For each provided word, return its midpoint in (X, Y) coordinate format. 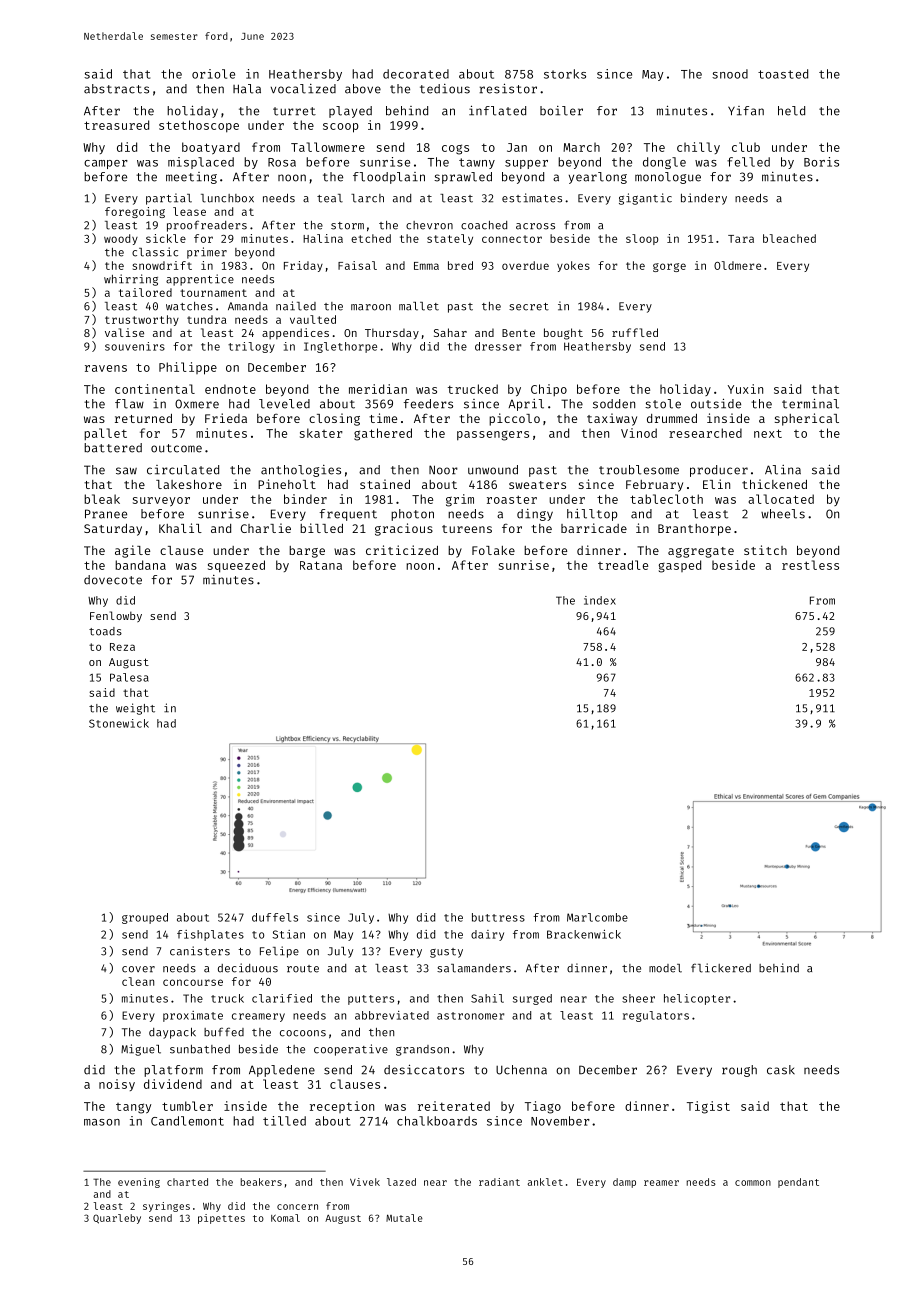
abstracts (116, 89)
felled (748, 162)
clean (138, 981)
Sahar (450, 332)
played (350, 112)
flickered (721, 968)
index (600, 600)
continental (155, 389)
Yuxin (745, 389)
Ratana (321, 565)
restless (810, 565)
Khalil (180, 528)
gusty (446, 953)
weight (135, 709)
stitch (765, 550)
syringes (166, 1207)
